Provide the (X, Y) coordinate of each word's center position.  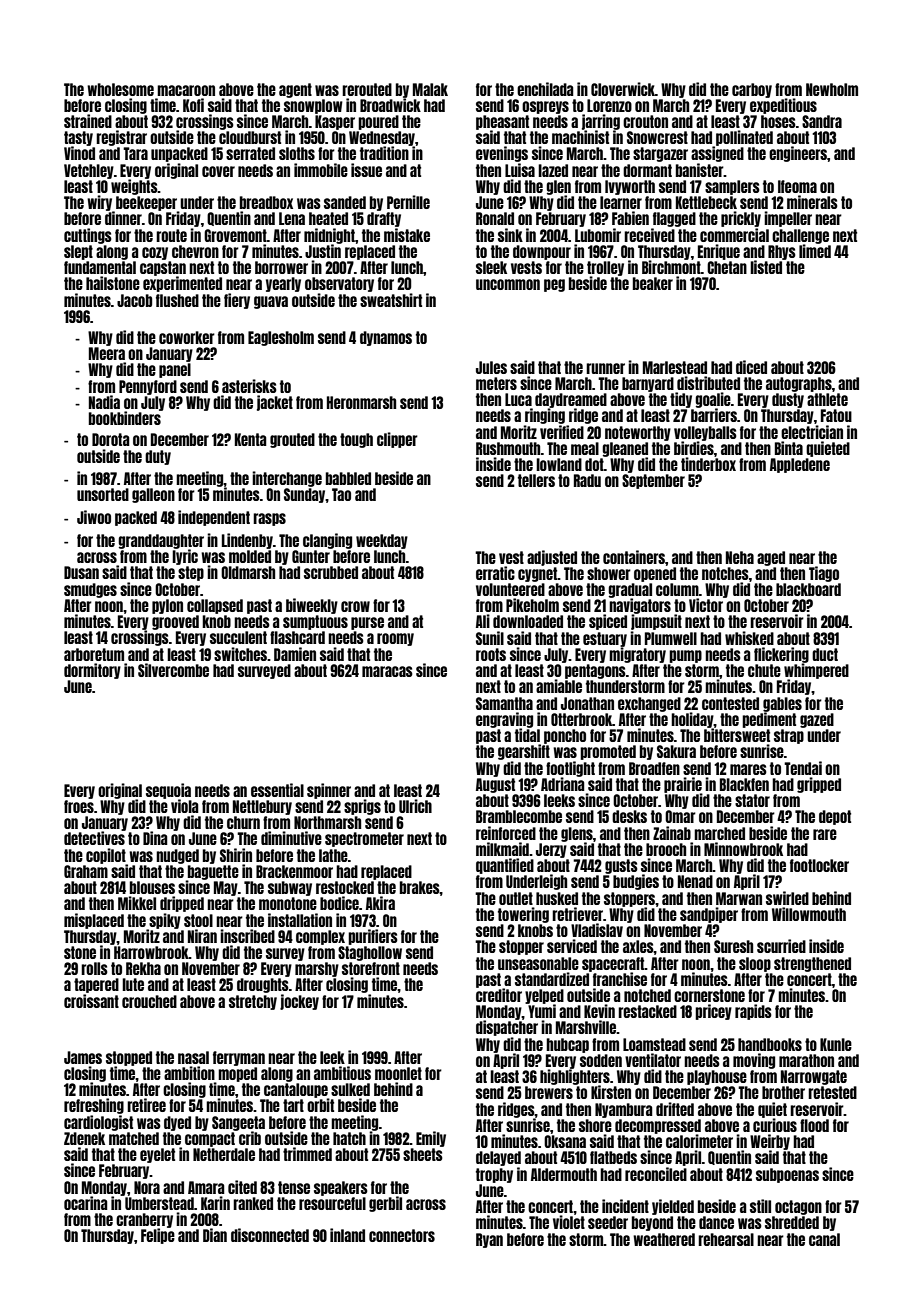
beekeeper (146, 204)
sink (510, 235)
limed (815, 251)
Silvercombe (173, 670)
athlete (827, 399)
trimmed (307, 1154)
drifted (675, 1109)
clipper (397, 440)
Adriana (563, 784)
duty (158, 457)
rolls (94, 968)
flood (814, 1125)
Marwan (739, 898)
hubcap (567, 1045)
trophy (494, 1175)
